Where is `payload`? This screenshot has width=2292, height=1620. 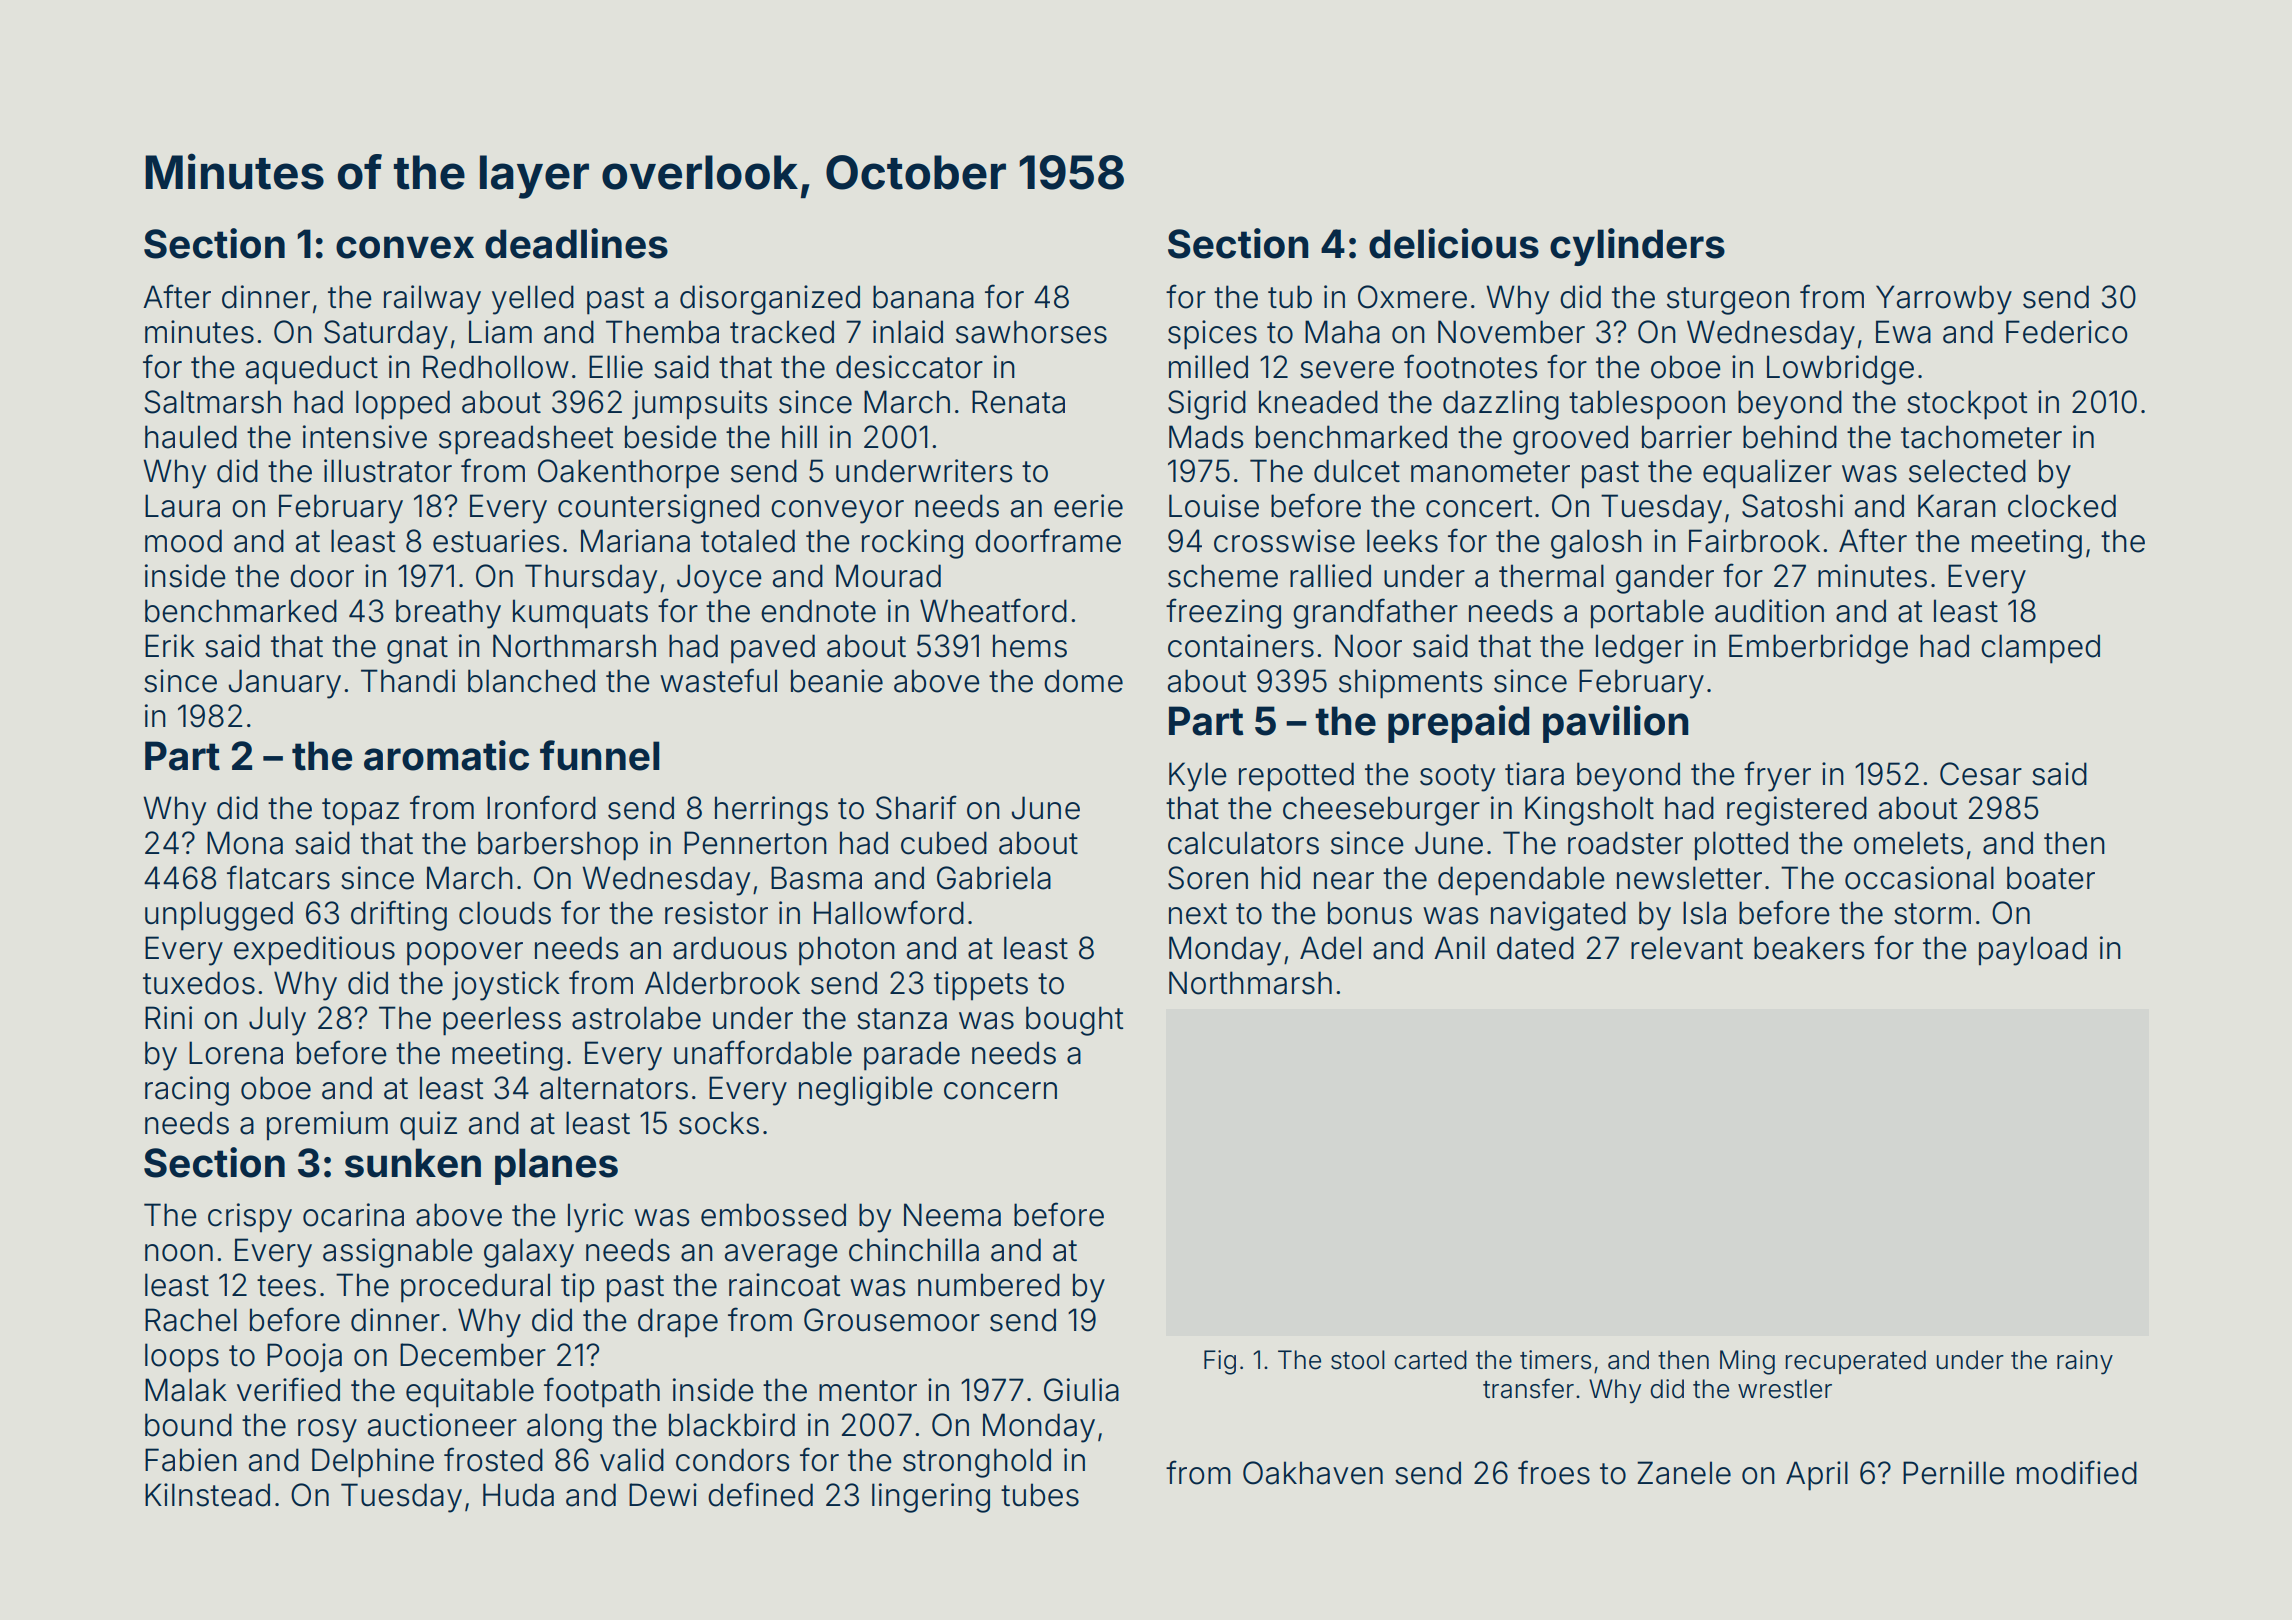 payload is located at coordinates (2033, 951).
